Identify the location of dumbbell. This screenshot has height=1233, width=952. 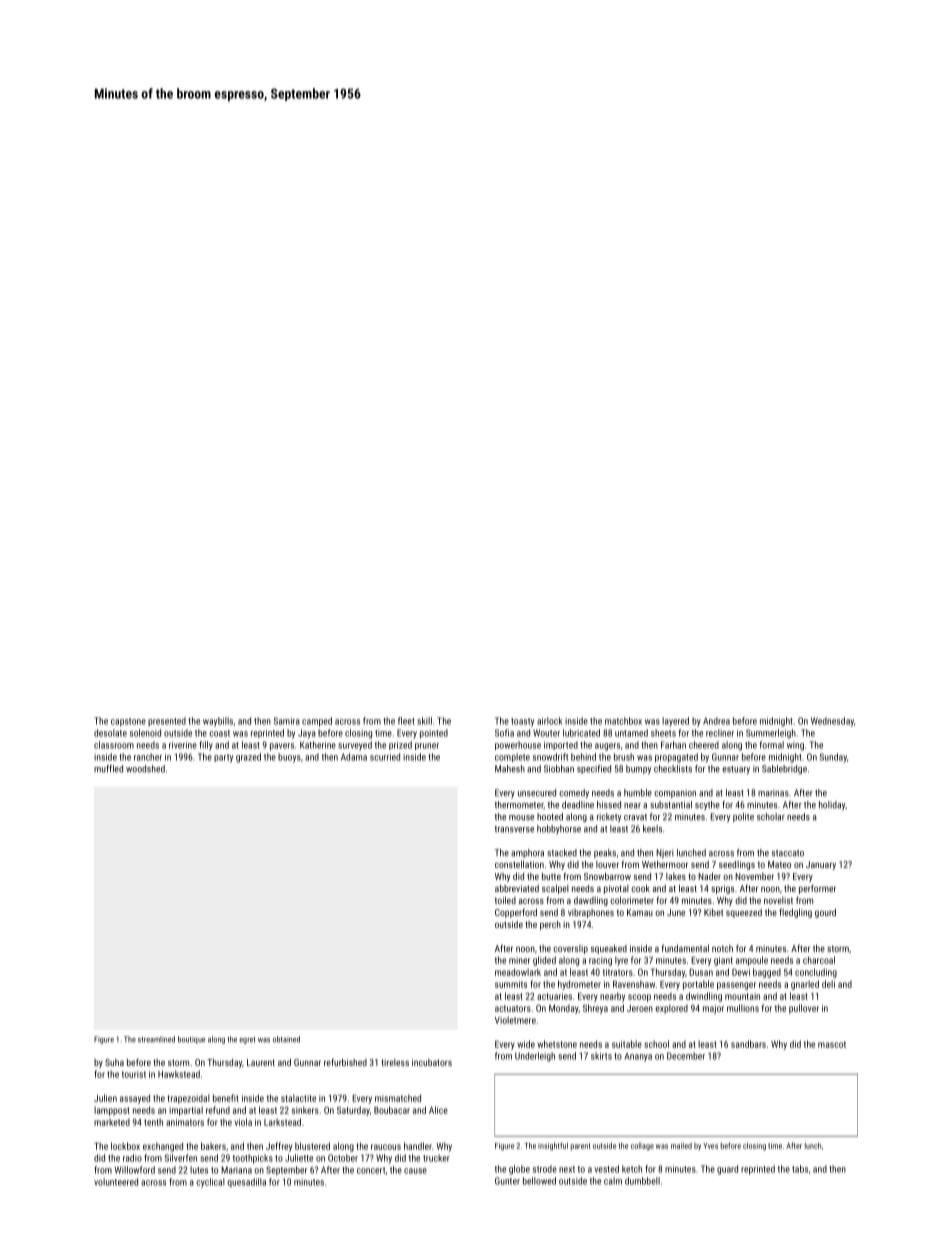
(642, 1181).
